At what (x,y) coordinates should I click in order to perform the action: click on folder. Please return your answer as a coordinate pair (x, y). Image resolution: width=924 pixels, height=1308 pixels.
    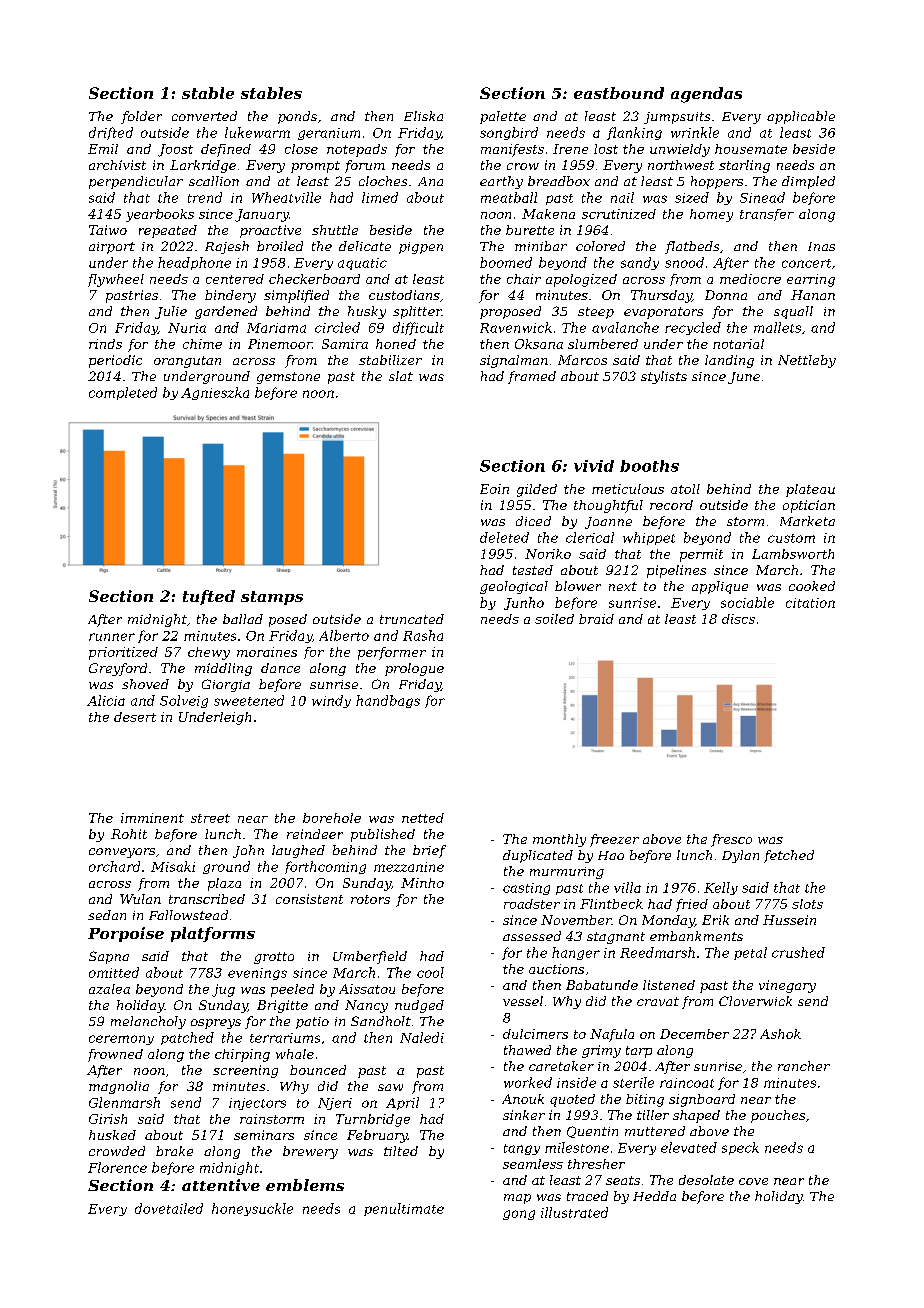
    Looking at the image, I should click on (141, 117).
